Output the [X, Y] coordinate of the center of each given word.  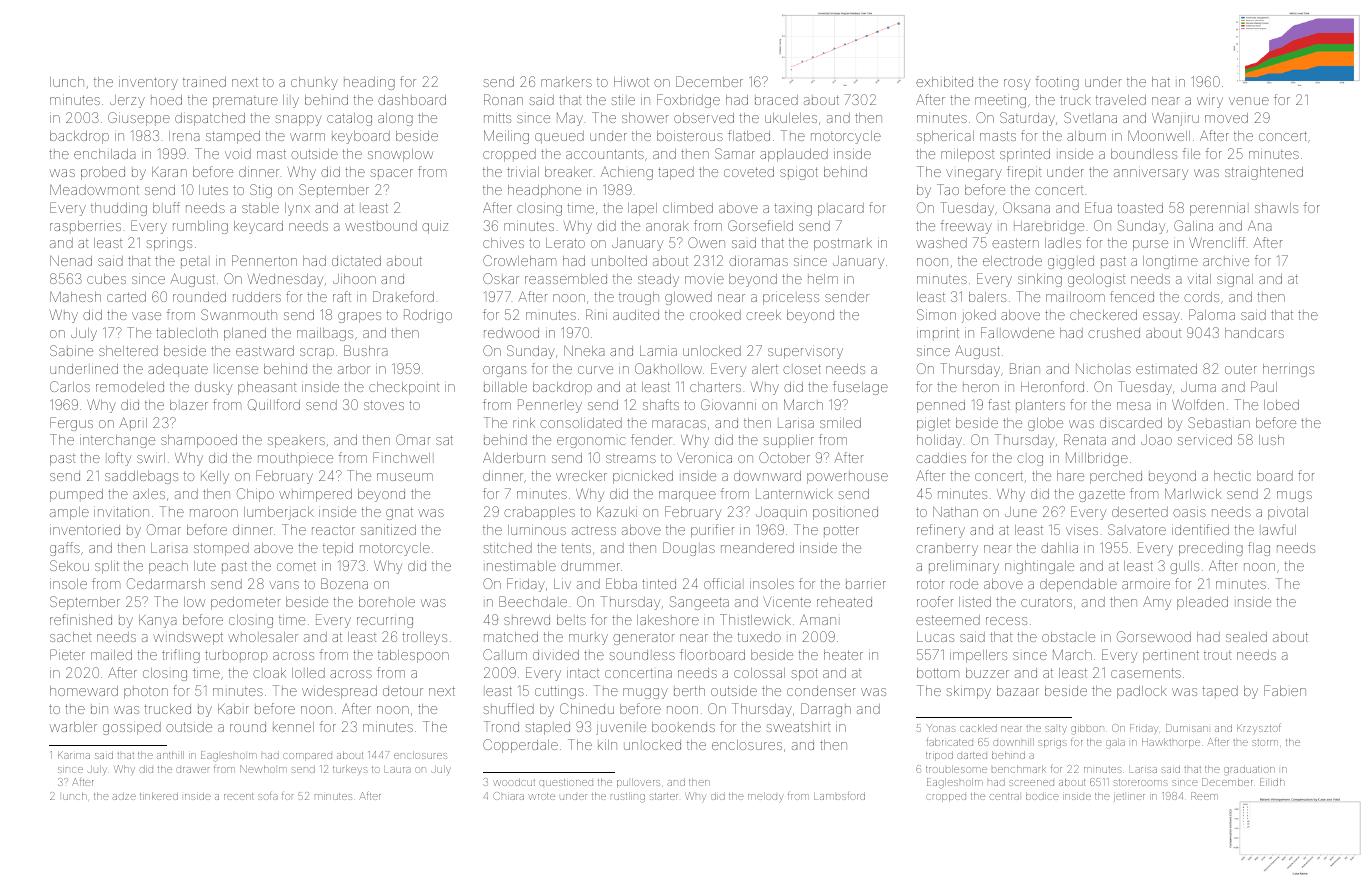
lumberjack [279, 513]
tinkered [159, 796]
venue [1249, 101]
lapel [642, 209]
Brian [1025, 368]
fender [651, 439]
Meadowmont [94, 190]
